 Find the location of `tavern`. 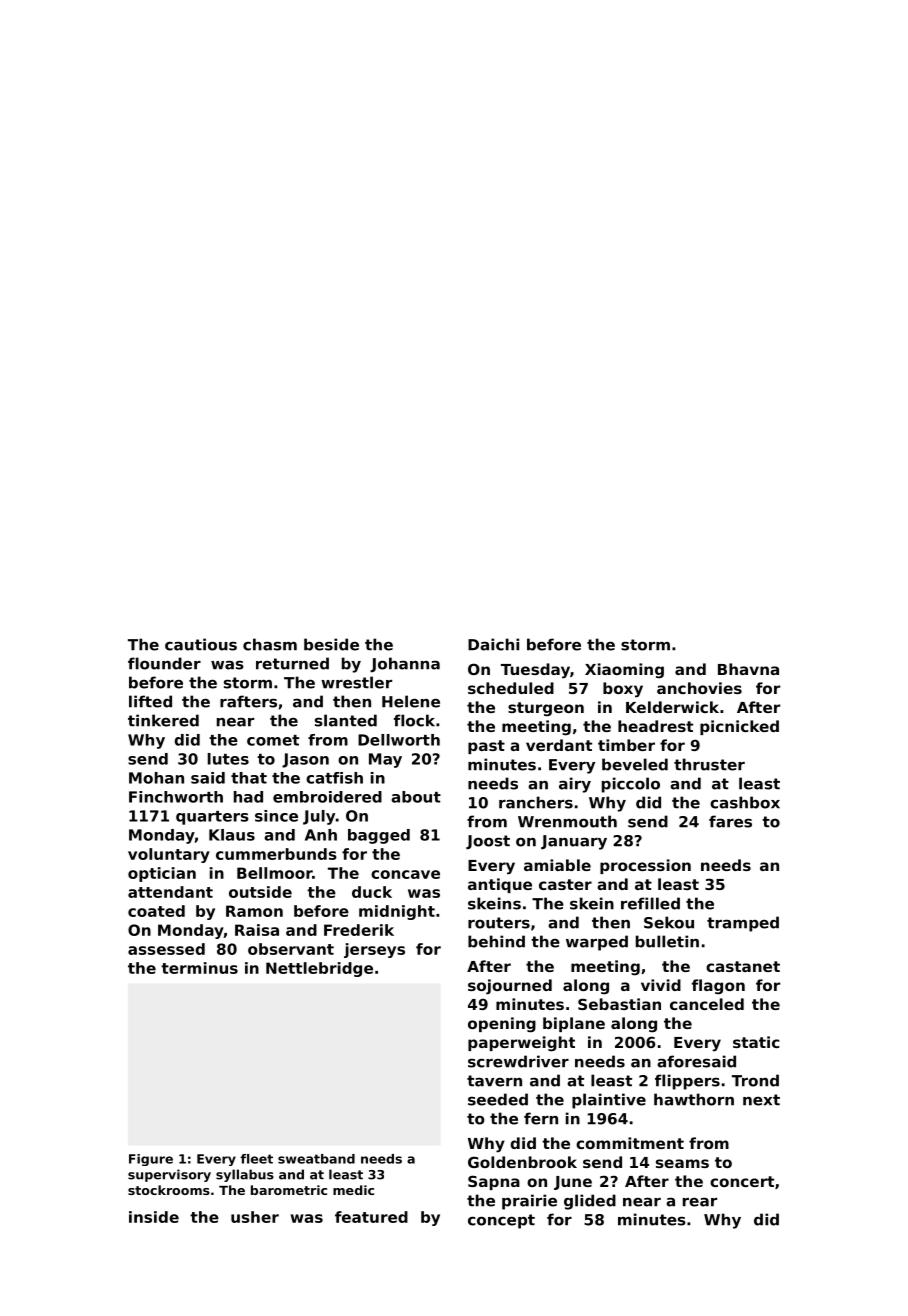

tavern is located at coordinates (494, 1081).
